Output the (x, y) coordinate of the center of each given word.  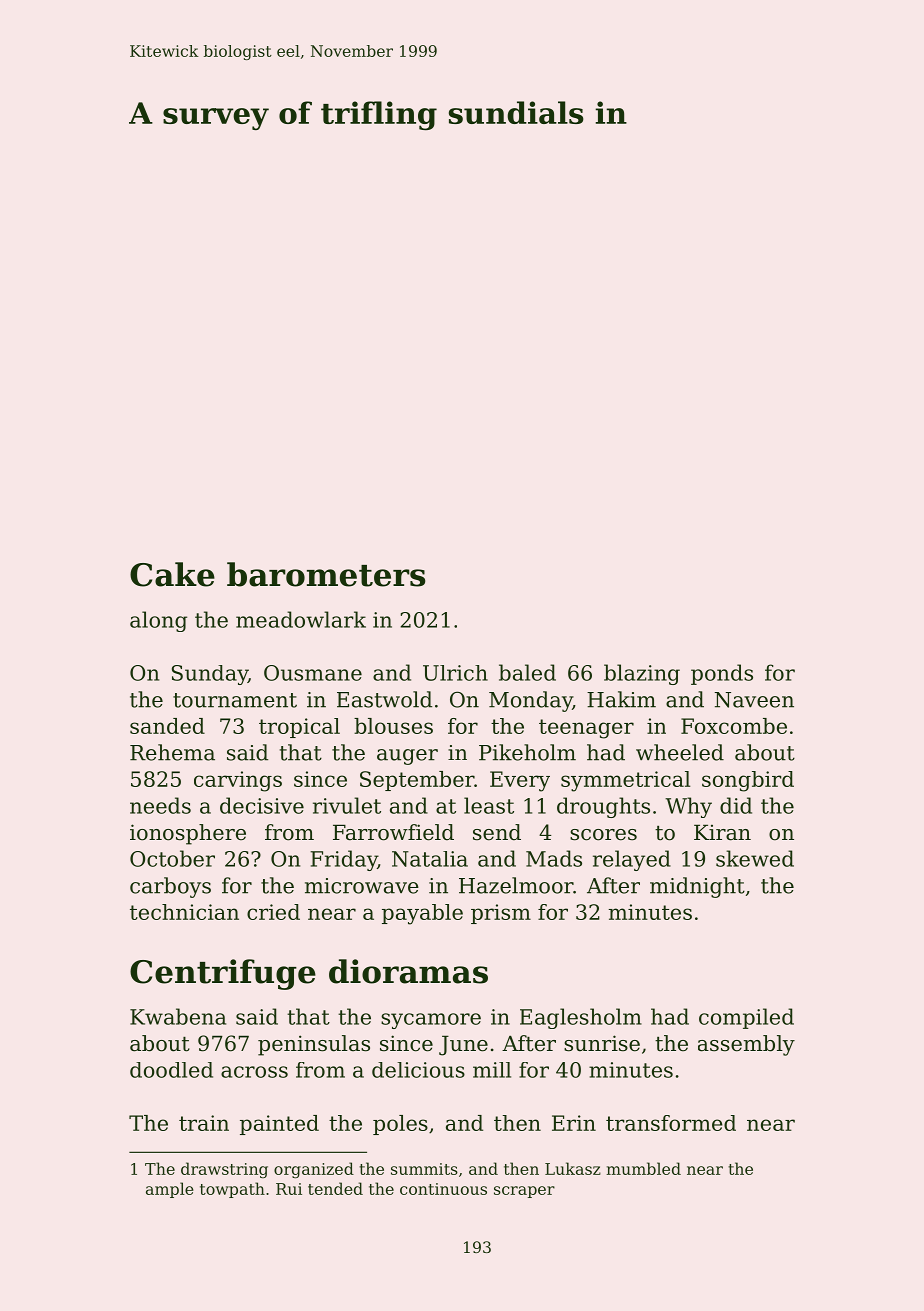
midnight (697, 887)
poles (400, 1125)
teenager (586, 729)
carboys (170, 887)
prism (501, 914)
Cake (172, 574)
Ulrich (455, 673)
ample (170, 1190)
